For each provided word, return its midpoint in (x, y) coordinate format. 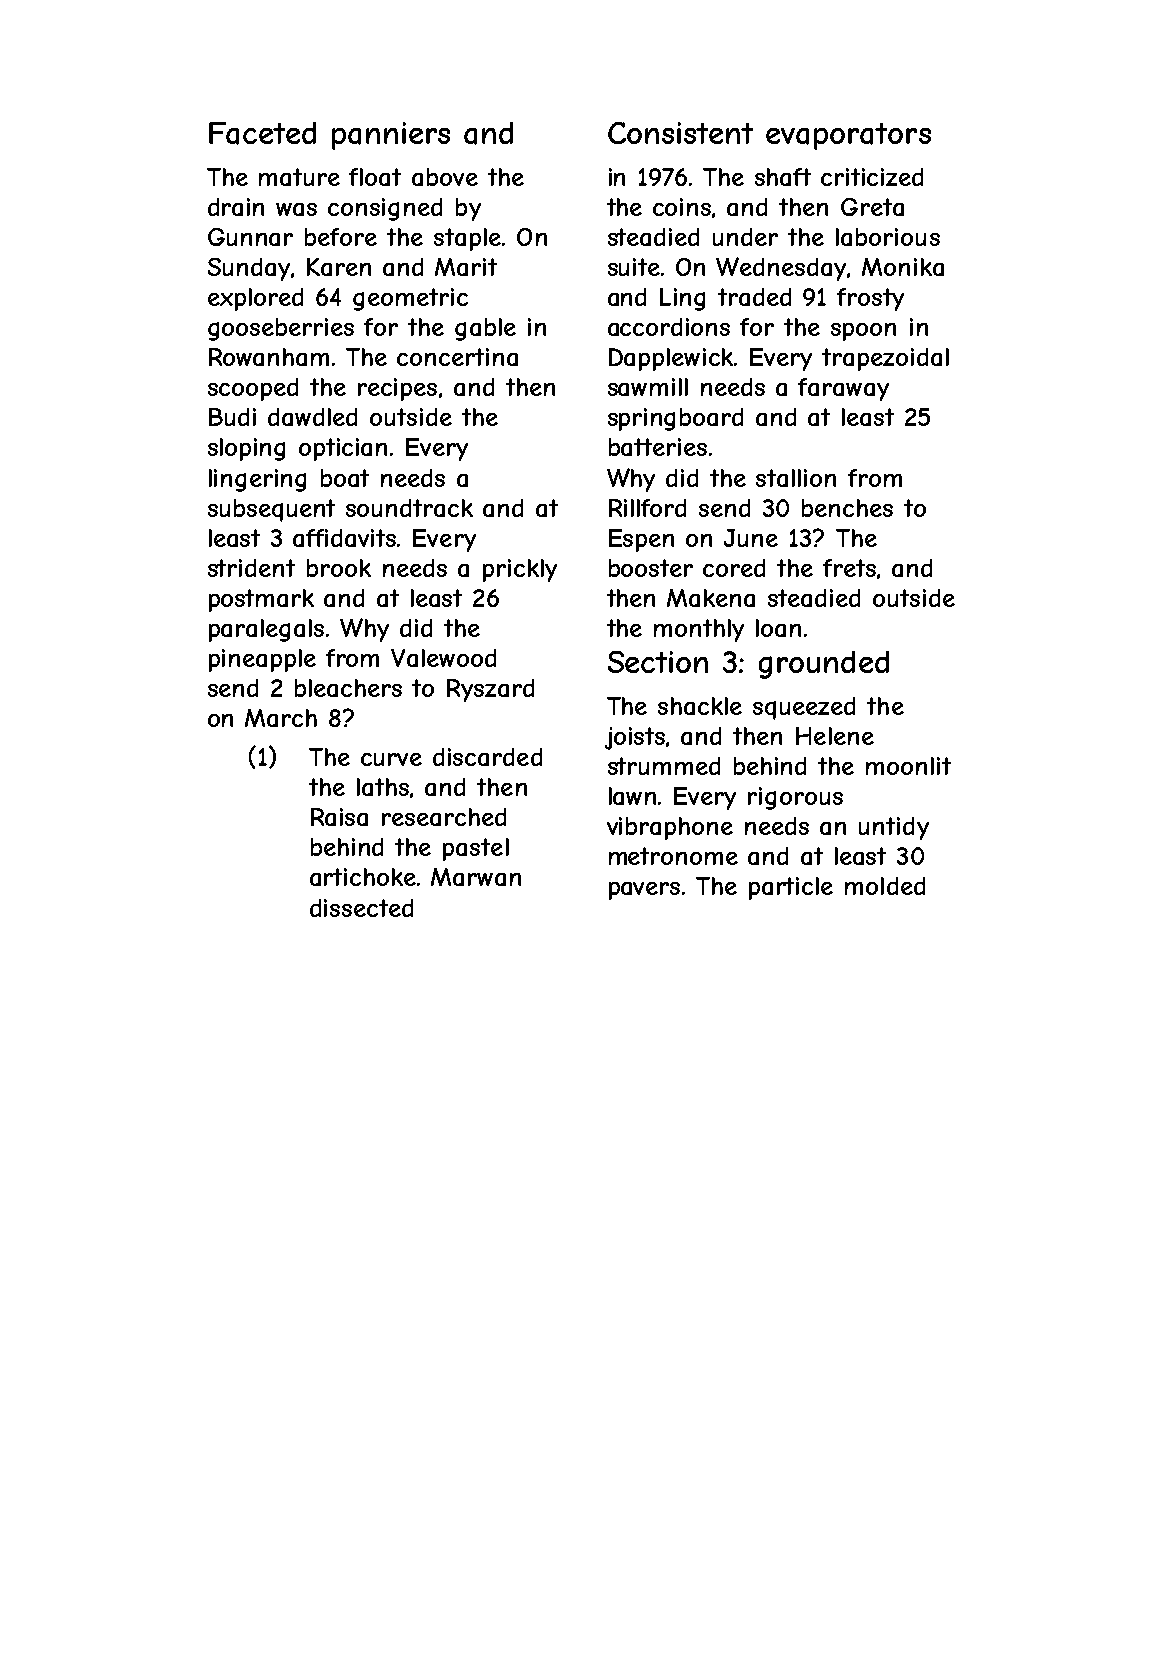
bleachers (348, 688)
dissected (361, 908)
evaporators (848, 136)
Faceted (262, 133)
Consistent (680, 133)
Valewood (443, 658)
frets (849, 568)
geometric (410, 299)
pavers (644, 891)
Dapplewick (672, 359)
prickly (520, 570)
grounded (824, 665)
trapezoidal (885, 359)
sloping (246, 449)
